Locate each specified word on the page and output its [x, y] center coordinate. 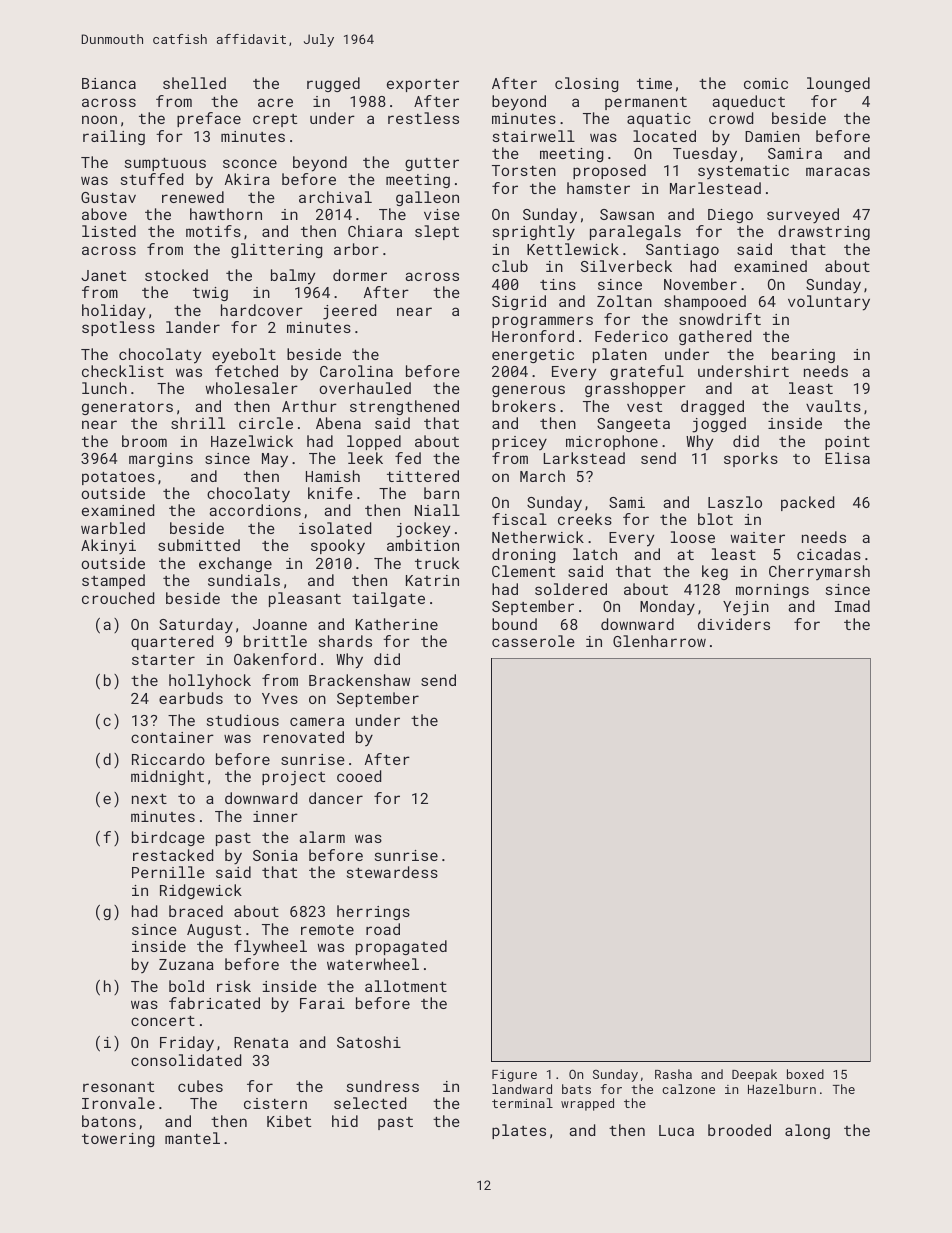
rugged [333, 84]
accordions [255, 510]
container [172, 737]
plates [519, 1131]
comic [766, 83]
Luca [676, 1130]
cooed [359, 776]
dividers [734, 624]
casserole [533, 641]
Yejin [746, 608]
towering [118, 1140]
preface [209, 119]
